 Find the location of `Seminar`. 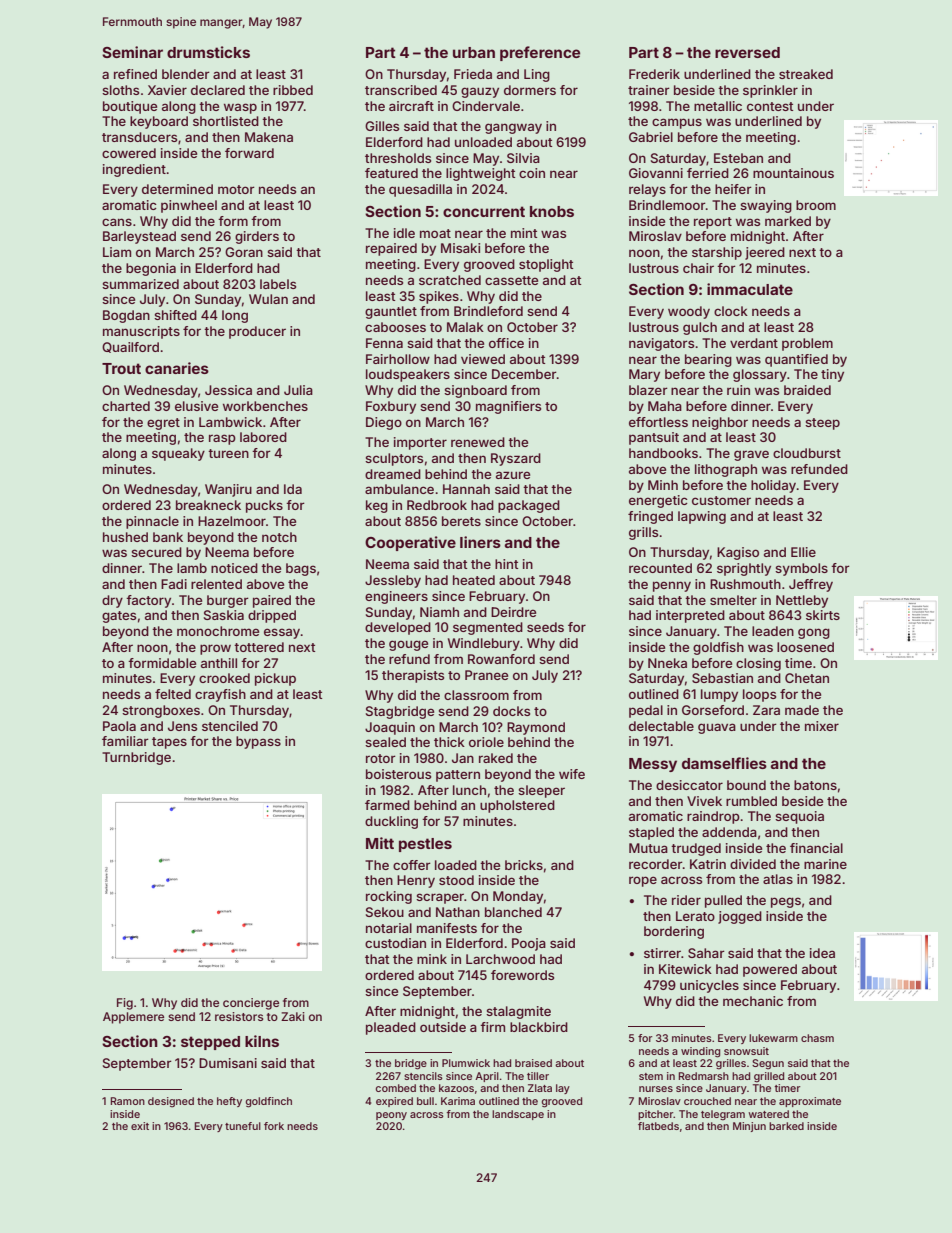

Seminar is located at coordinates (132, 52).
